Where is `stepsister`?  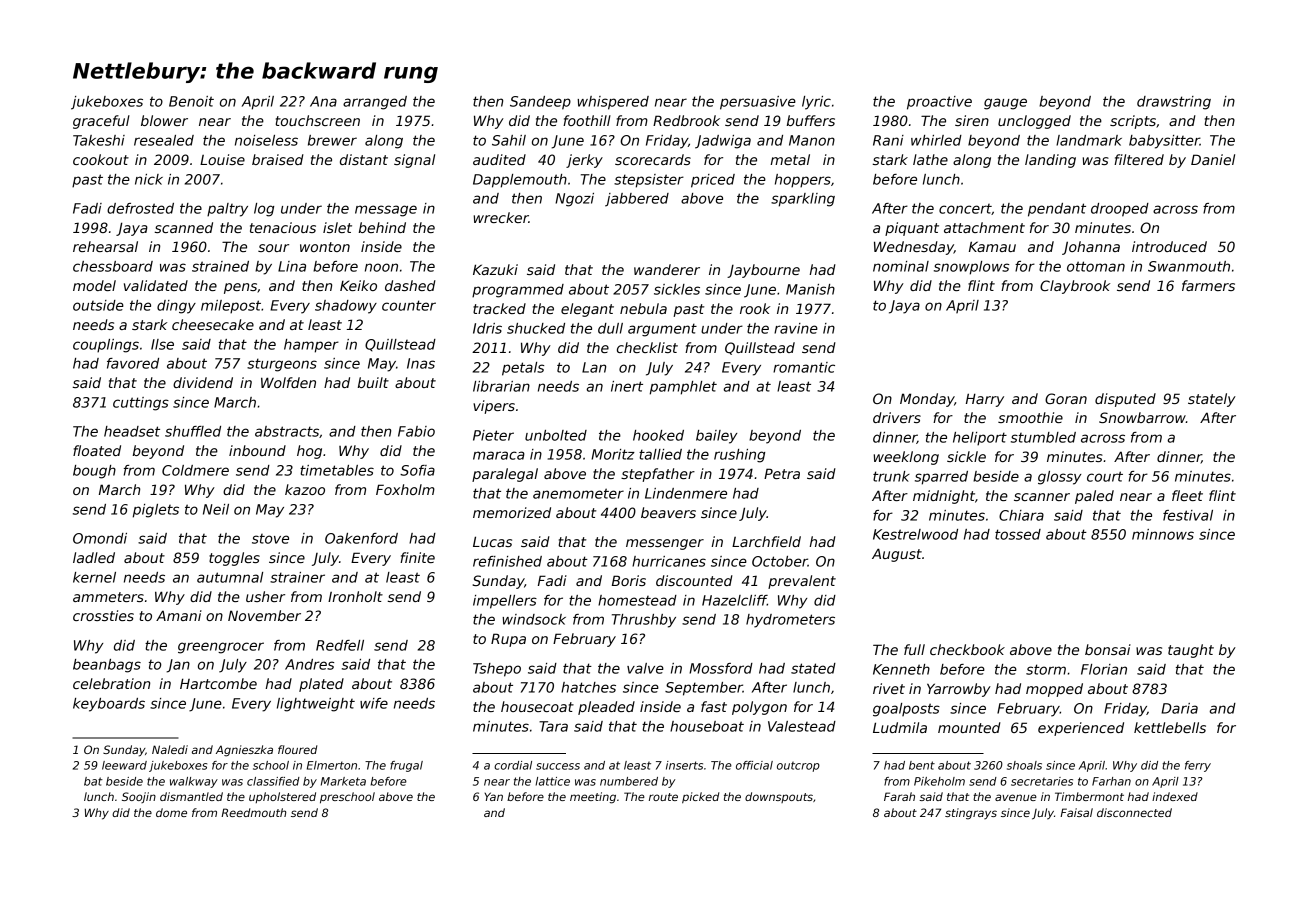
stepsister is located at coordinates (649, 181).
